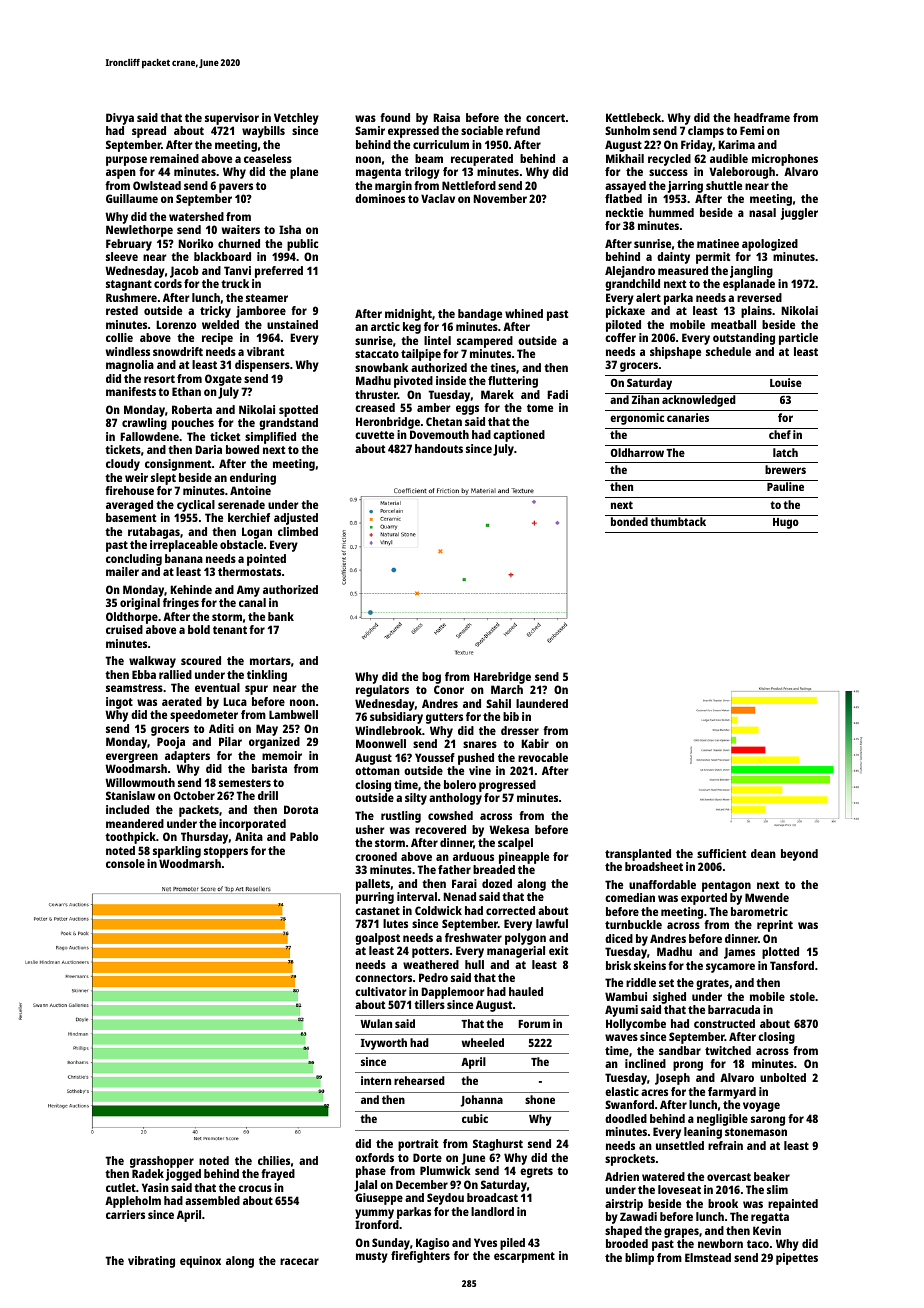 The height and width of the screenshot is (1308, 924). What do you see at coordinates (200, 1262) in the screenshot?
I see `equinox` at bounding box center [200, 1262].
